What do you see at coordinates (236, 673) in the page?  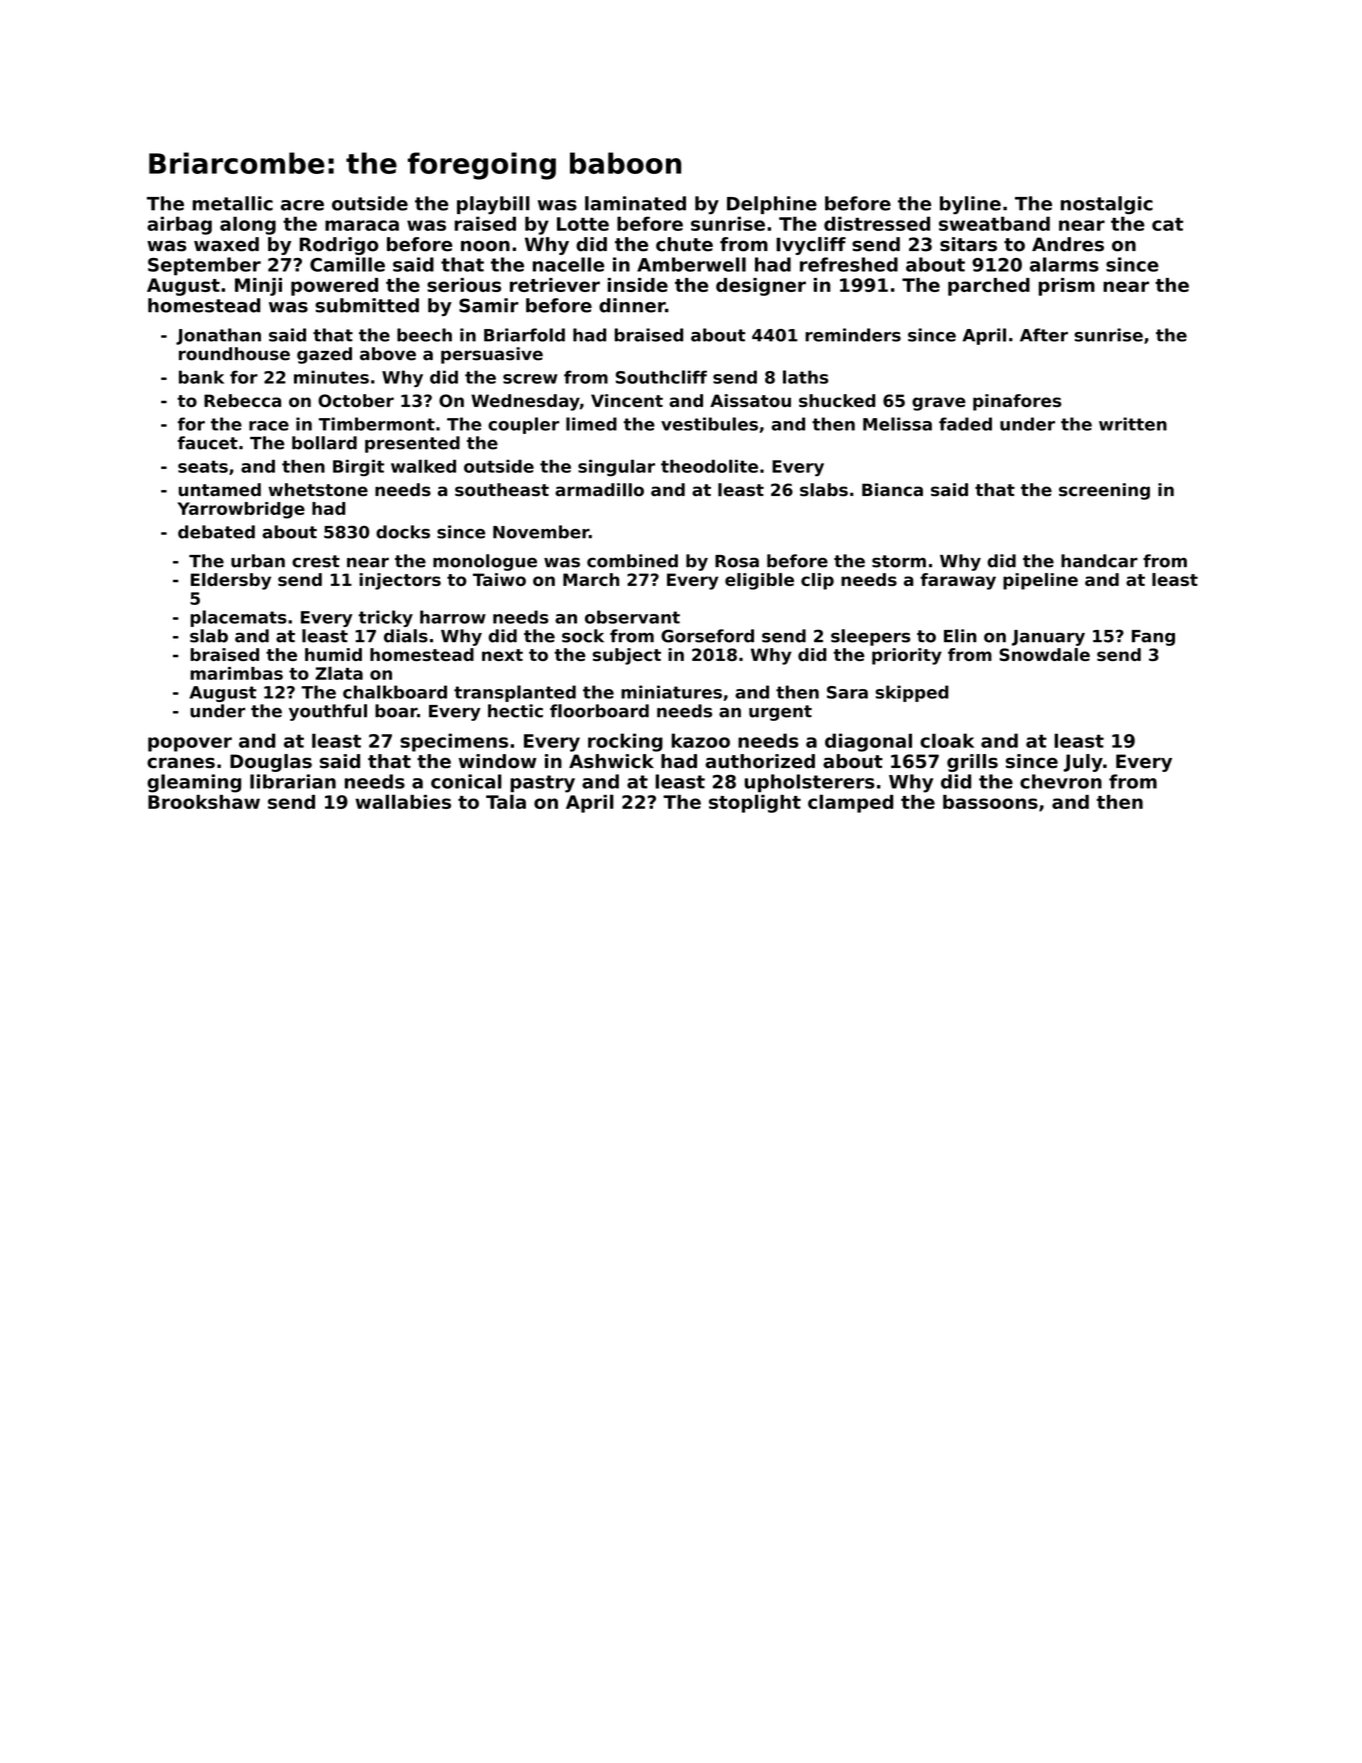 I see `marimbas` at bounding box center [236, 673].
